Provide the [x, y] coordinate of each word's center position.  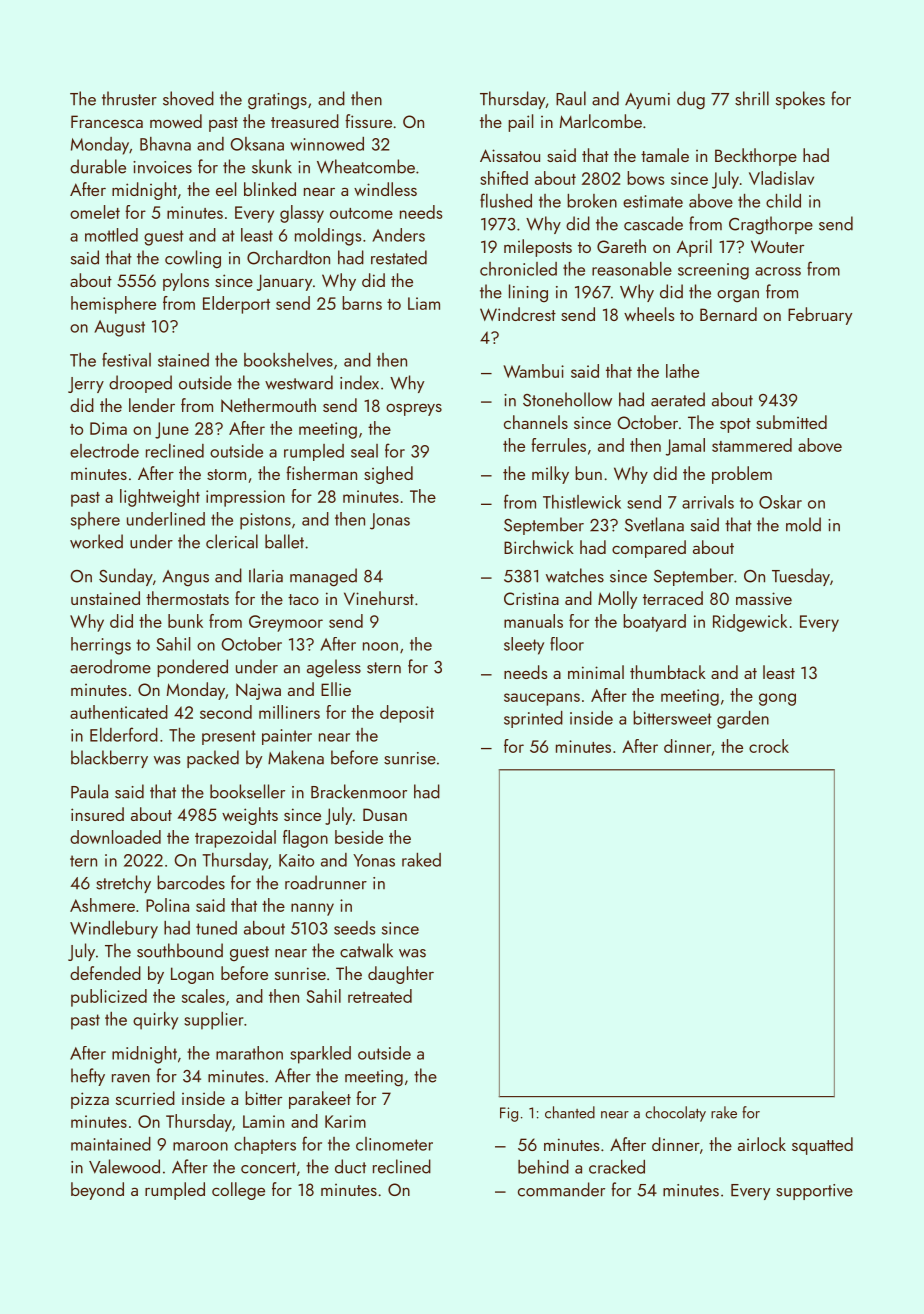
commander [561, 1189]
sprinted [533, 719]
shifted [504, 178]
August [119, 328]
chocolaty [675, 1114]
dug [691, 100]
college [238, 1191]
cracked [617, 1167]
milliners [289, 712]
